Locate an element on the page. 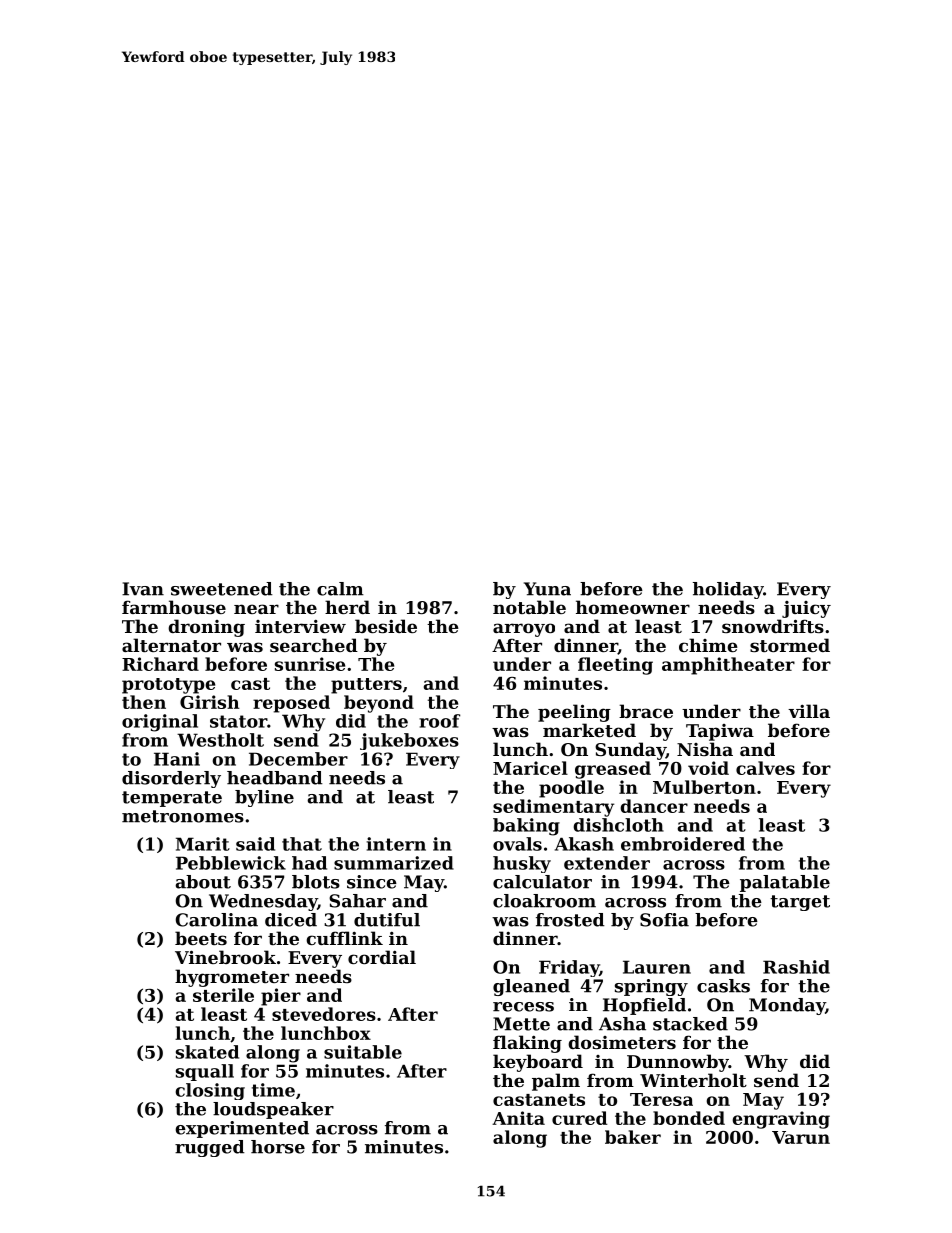 Image resolution: width=952 pixels, height=1233 pixels. holiday is located at coordinates (728, 590).
